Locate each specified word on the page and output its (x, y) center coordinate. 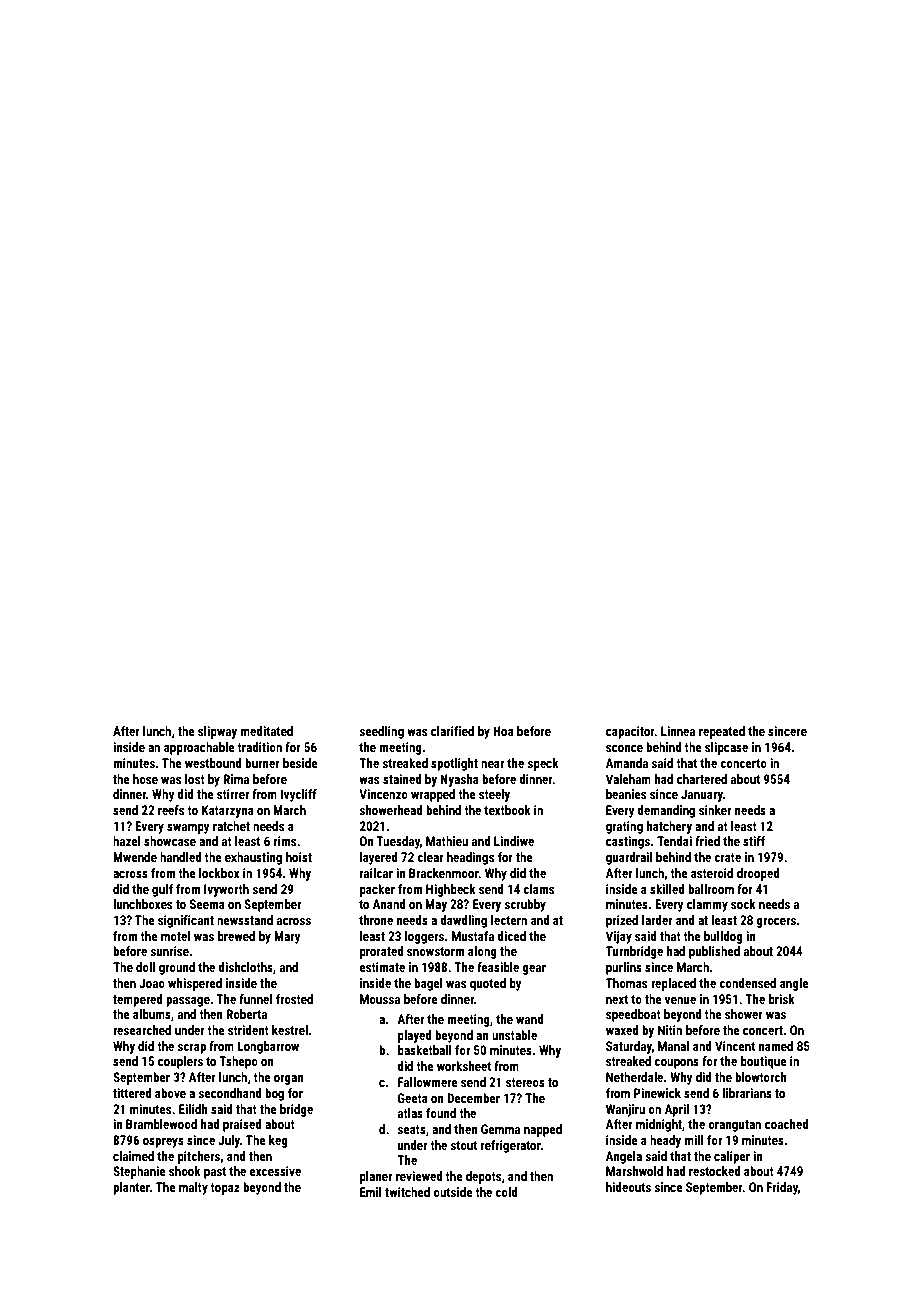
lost (195, 779)
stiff (754, 841)
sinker (715, 810)
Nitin (670, 1030)
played (415, 1036)
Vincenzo (383, 794)
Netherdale (634, 1077)
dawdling (463, 921)
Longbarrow (268, 1047)
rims (285, 841)
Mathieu (447, 841)
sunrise (170, 951)
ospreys (163, 1143)
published (714, 952)
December (473, 1098)
